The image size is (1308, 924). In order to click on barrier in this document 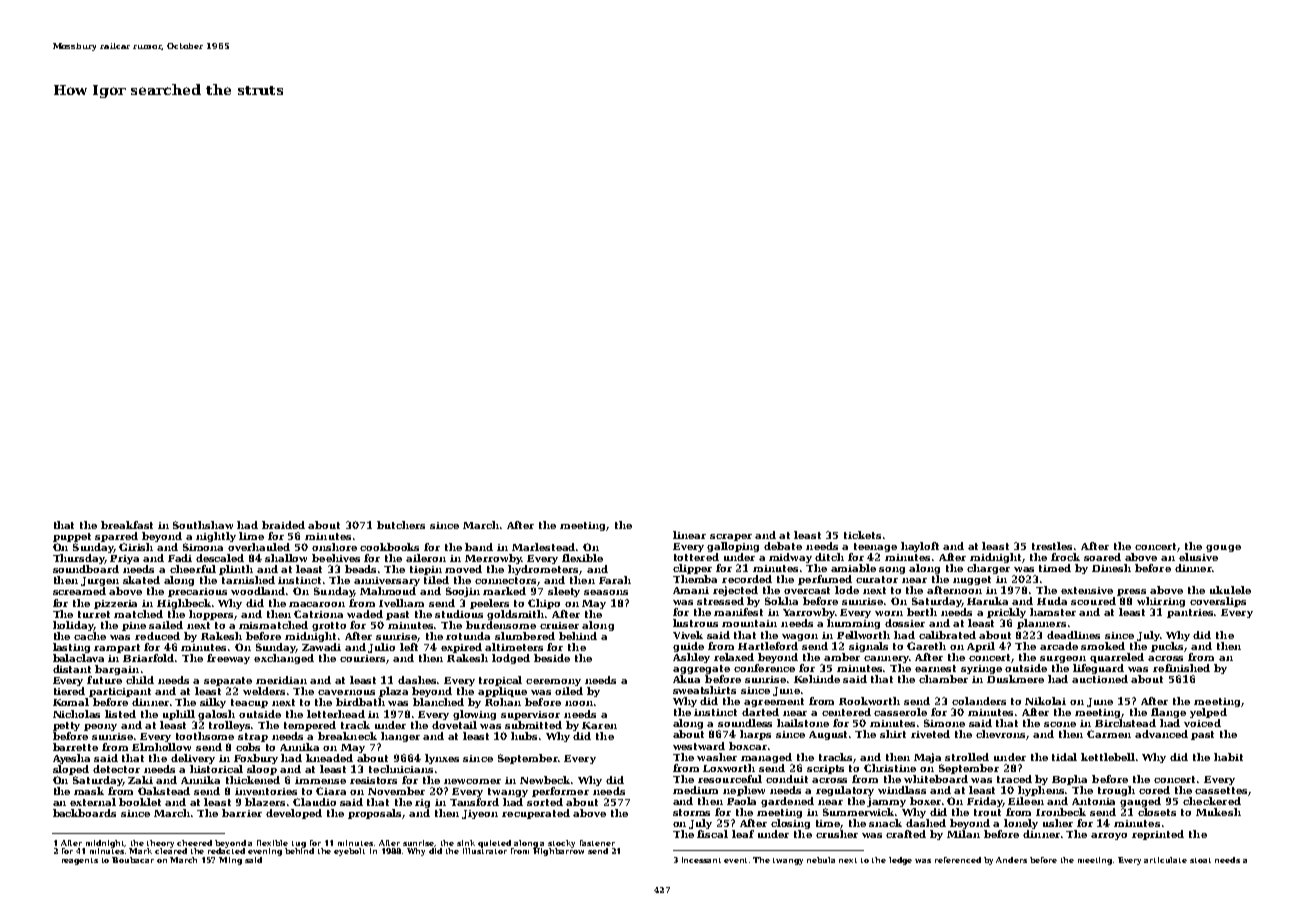, I will do `click(242, 813)`.
